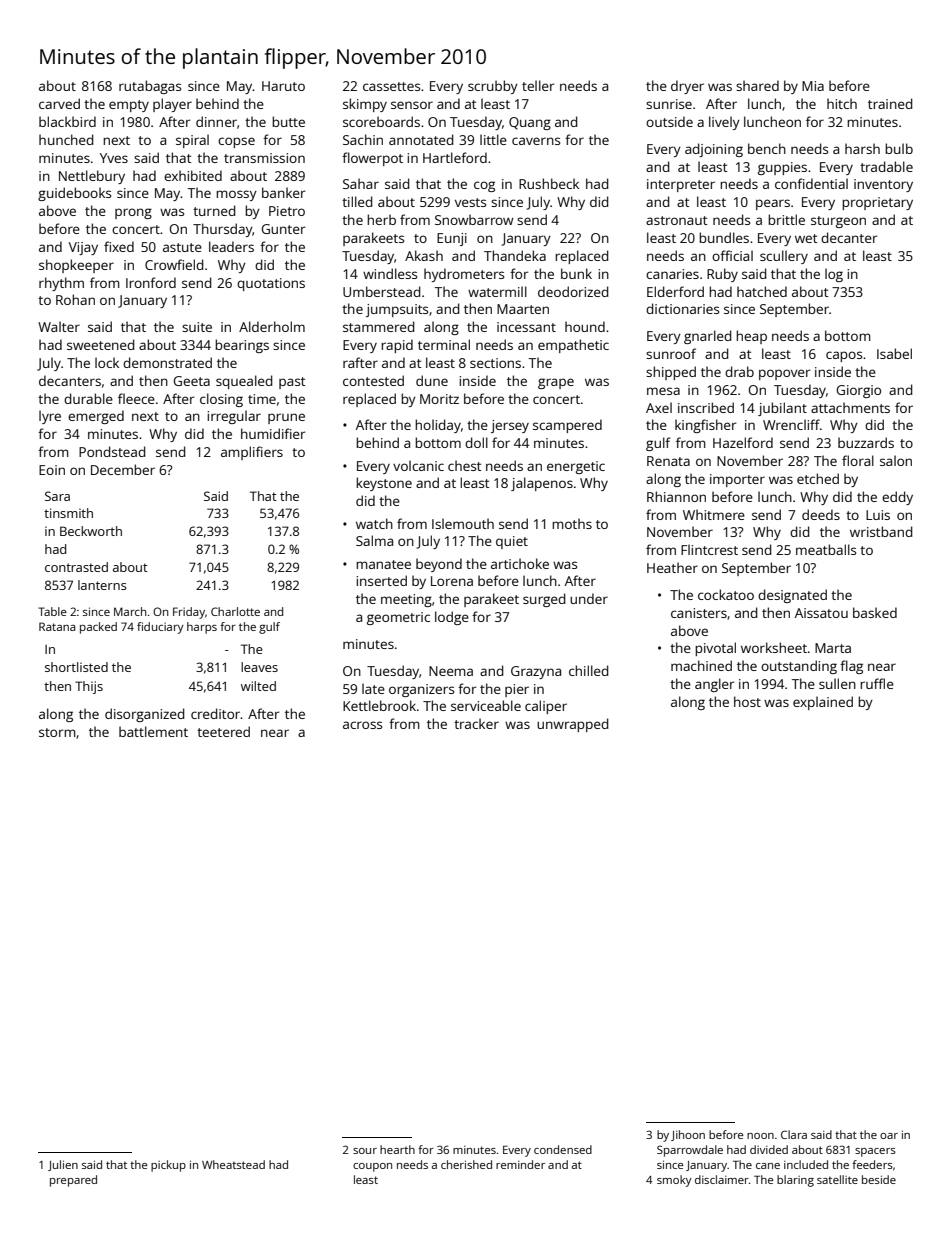 The width and height of the screenshot is (952, 1233). Describe the element at coordinates (216, 713) in the screenshot. I see `creditor` at that location.
